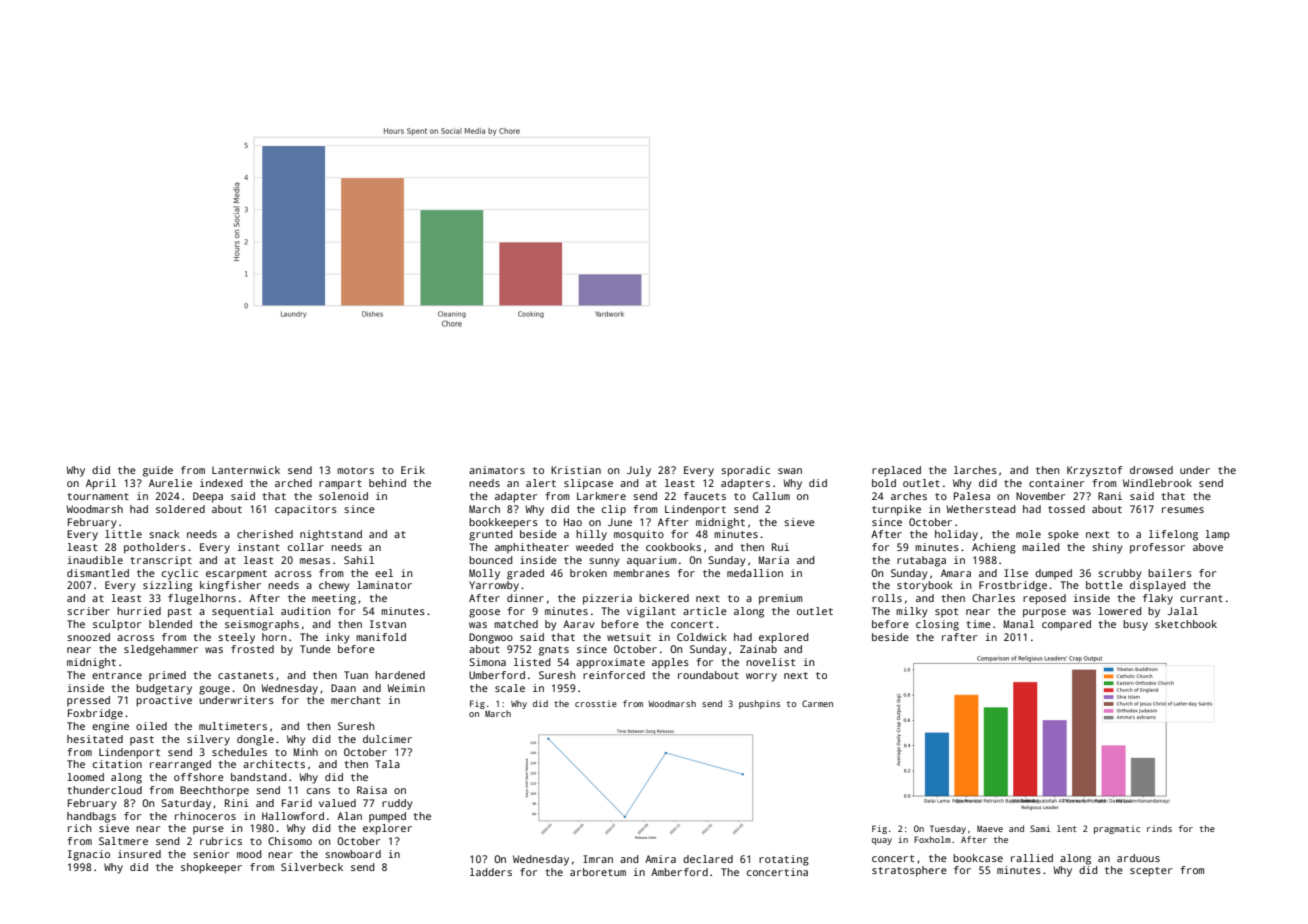  Describe the element at coordinates (397, 804) in the screenshot. I see `ruddy` at that location.
